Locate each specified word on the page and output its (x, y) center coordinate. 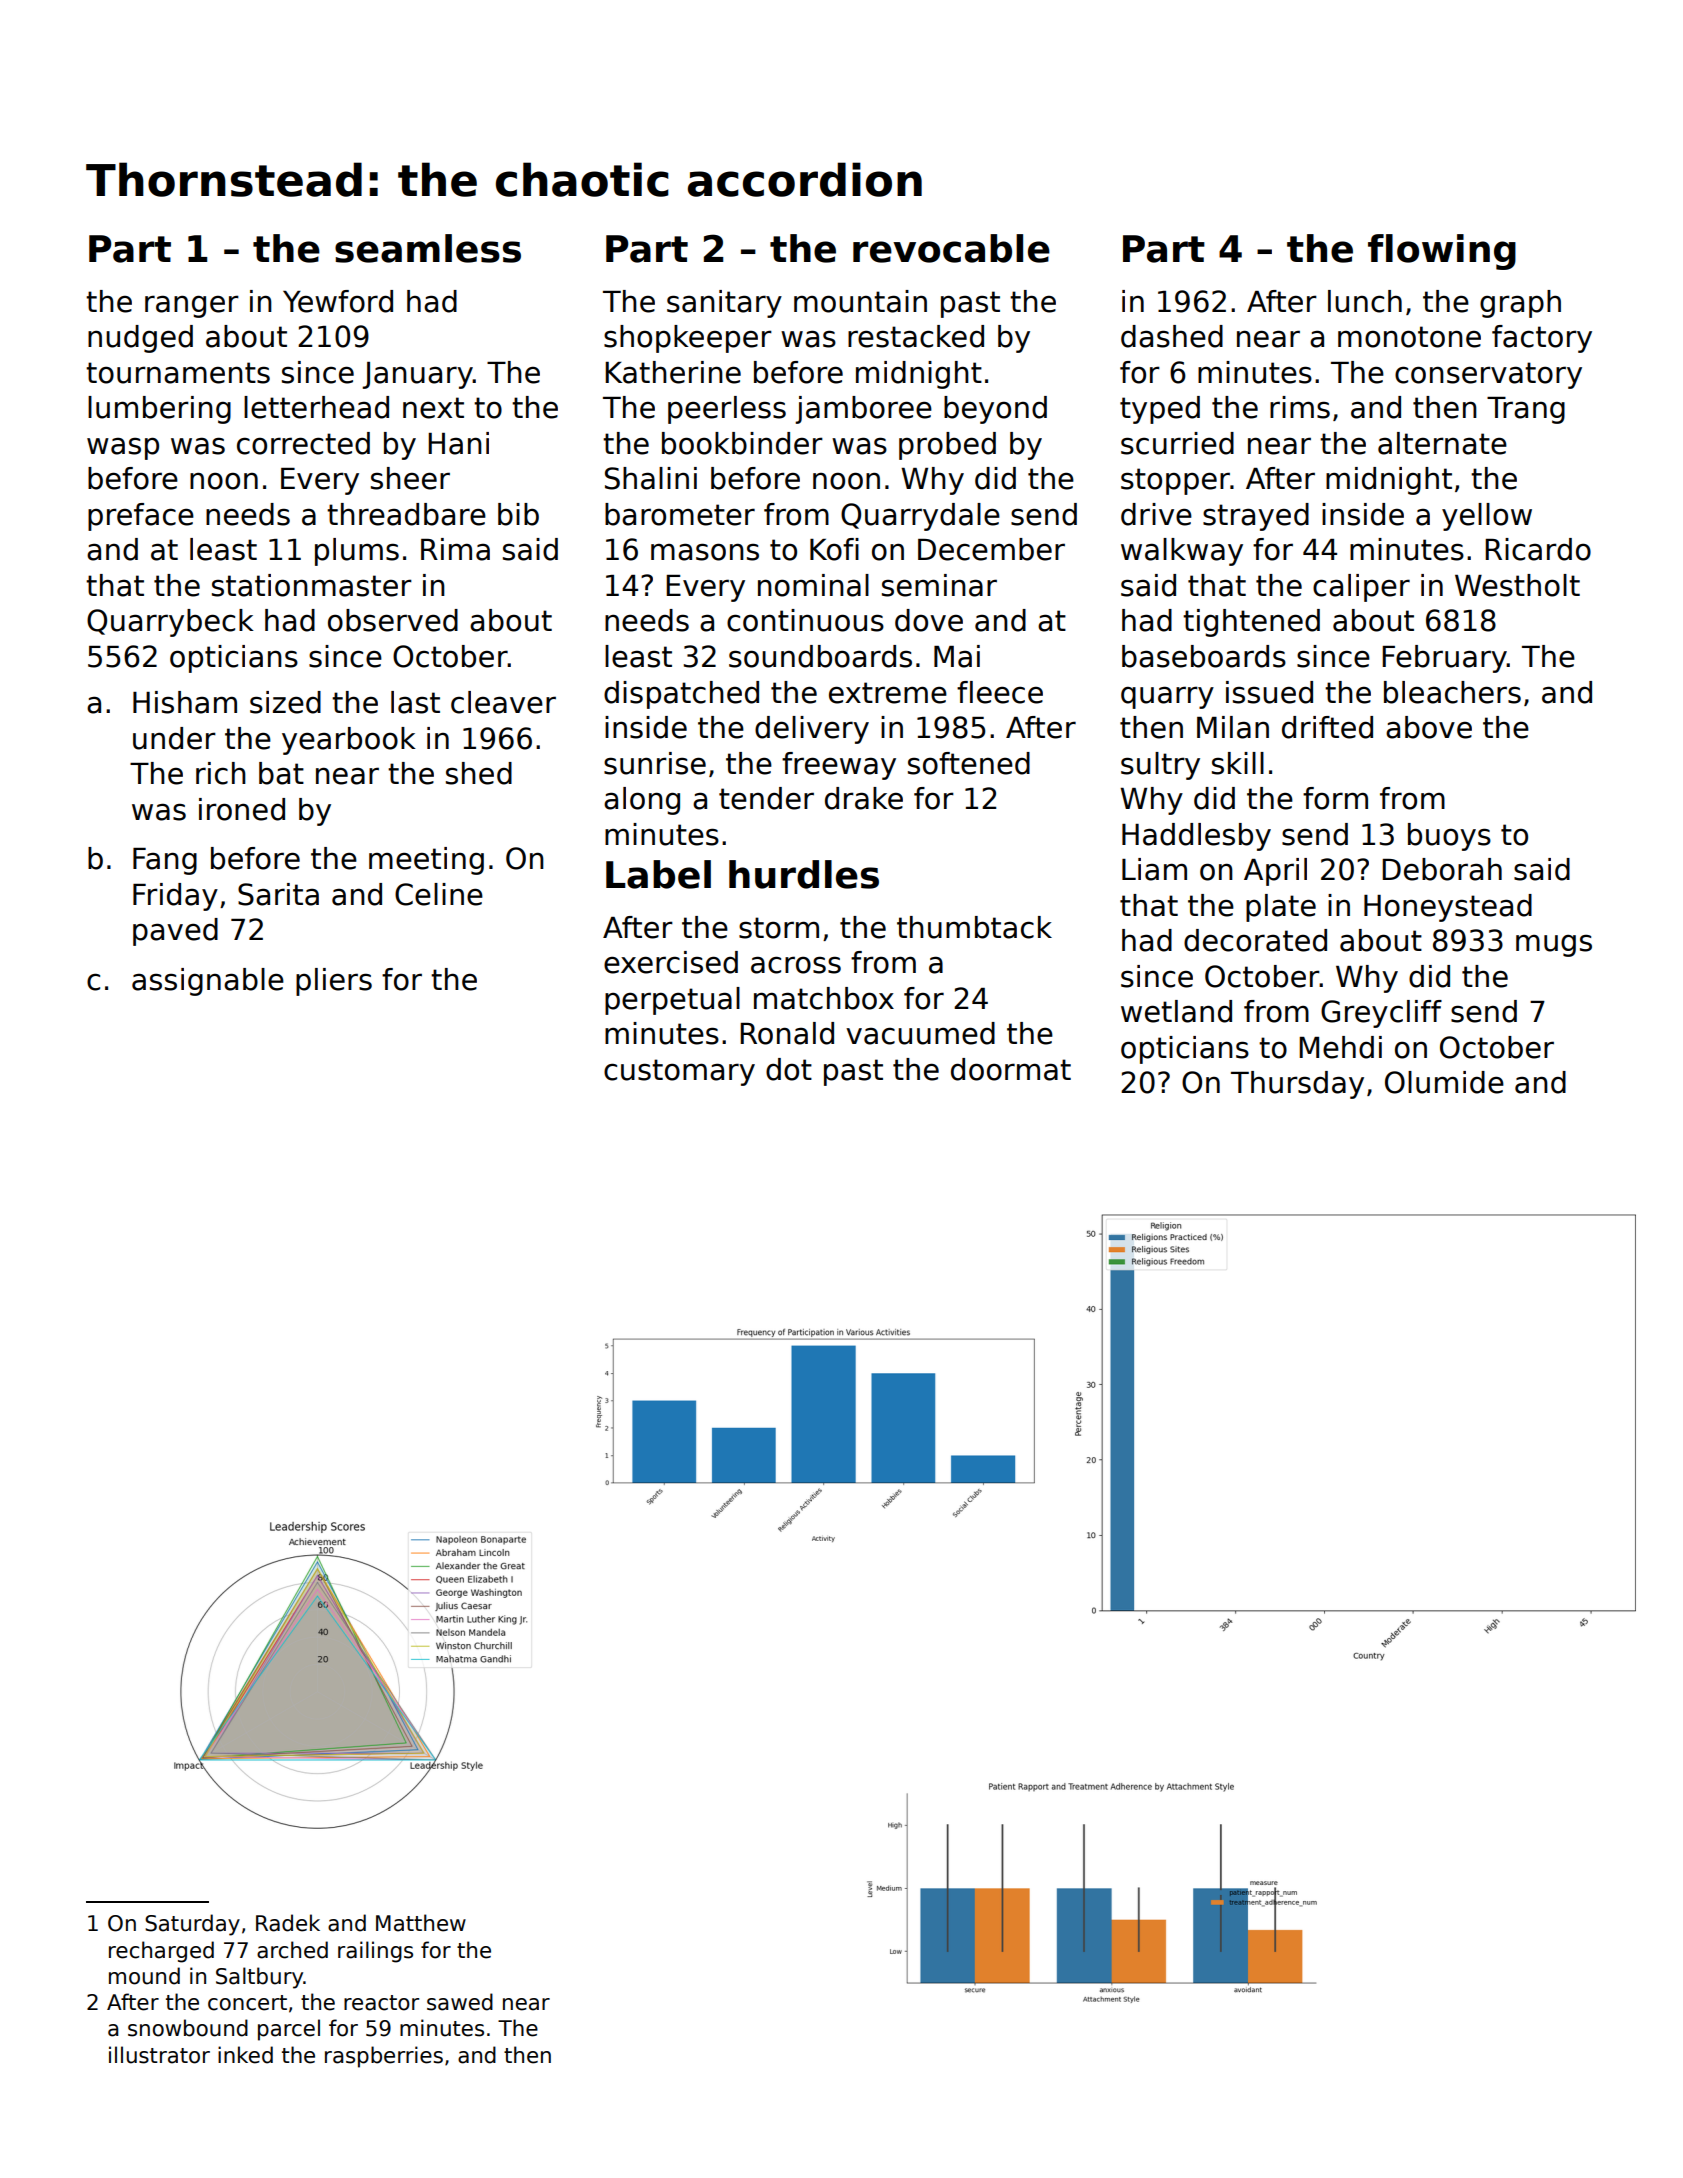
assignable (208, 982)
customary (679, 1072)
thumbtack (974, 927)
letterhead (316, 407)
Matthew (421, 1923)
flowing (1442, 252)
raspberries (384, 2057)
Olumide (1444, 1082)
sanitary (724, 304)
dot (789, 1069)
